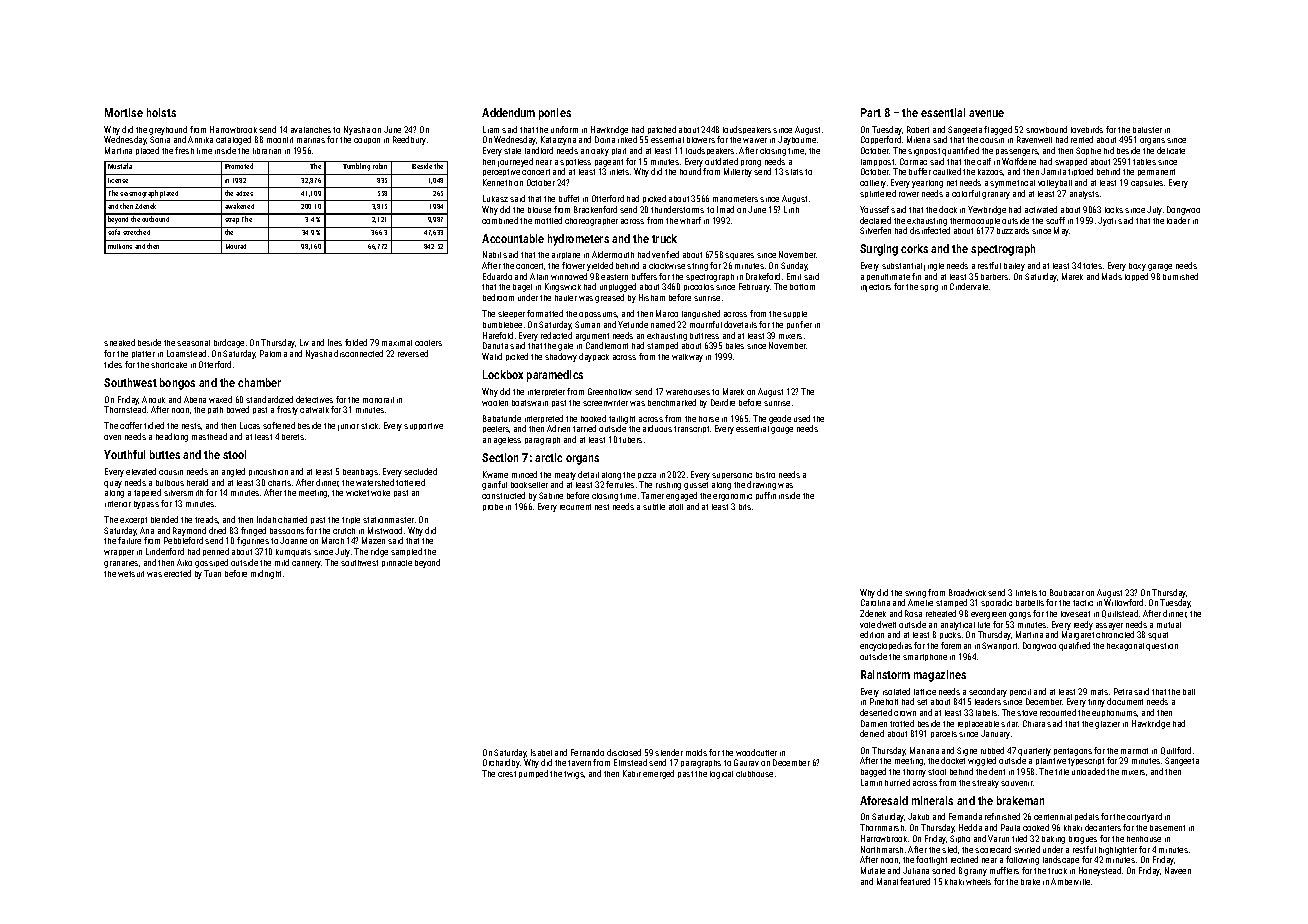 This document has width=1308, height=924. What do you see at coordinates (872, 634) in the document?
I see `edition` at bounding box center [872, 634].
